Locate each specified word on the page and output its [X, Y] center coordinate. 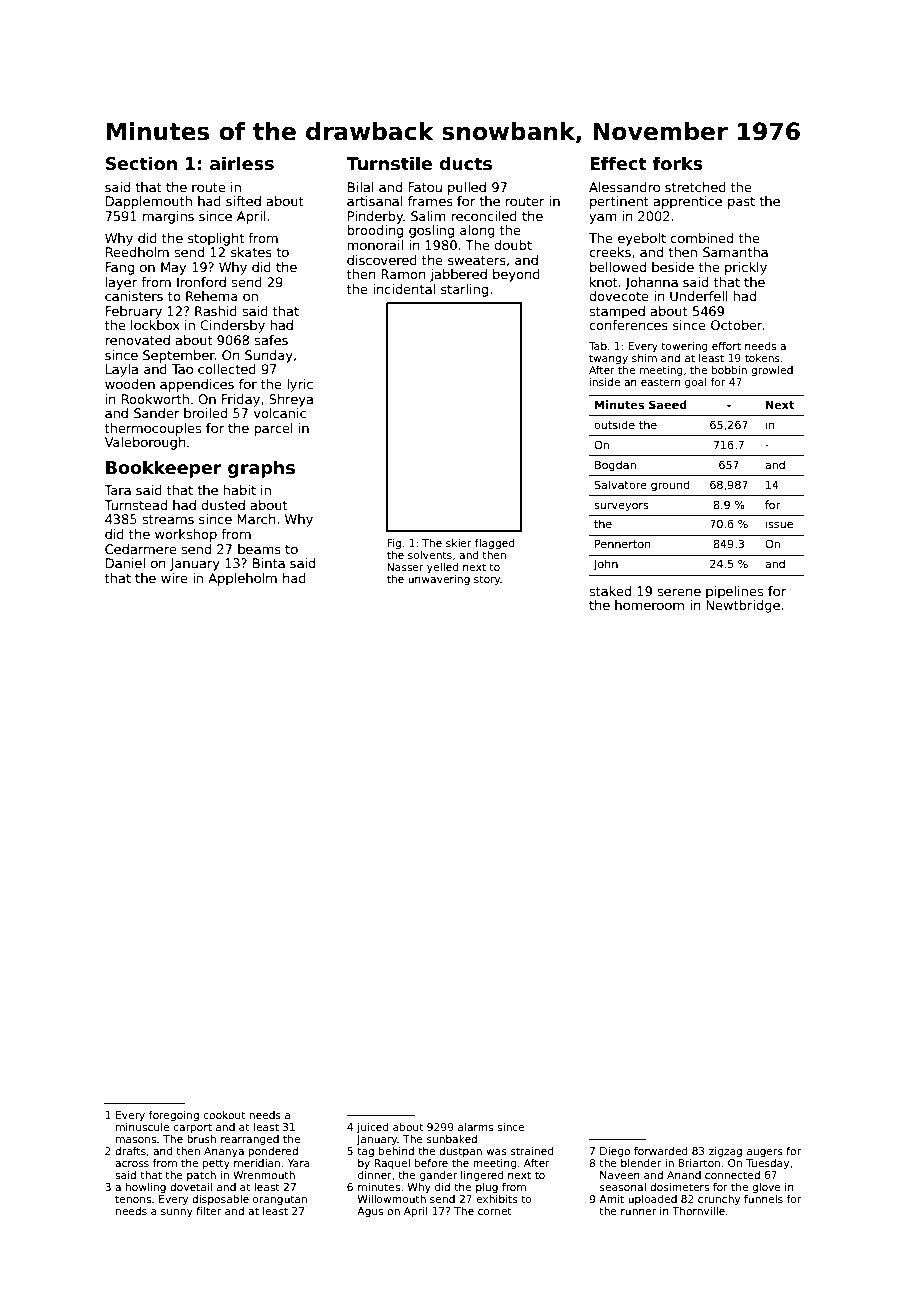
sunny [177, 1213]
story [487, 580]
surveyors [621, 507]
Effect [618, 163]
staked [610, 591]
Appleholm [242, 579]
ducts [465, 163]
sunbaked [452, 1139]
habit [240, 490]
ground [670, 486]
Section [141, 163]
